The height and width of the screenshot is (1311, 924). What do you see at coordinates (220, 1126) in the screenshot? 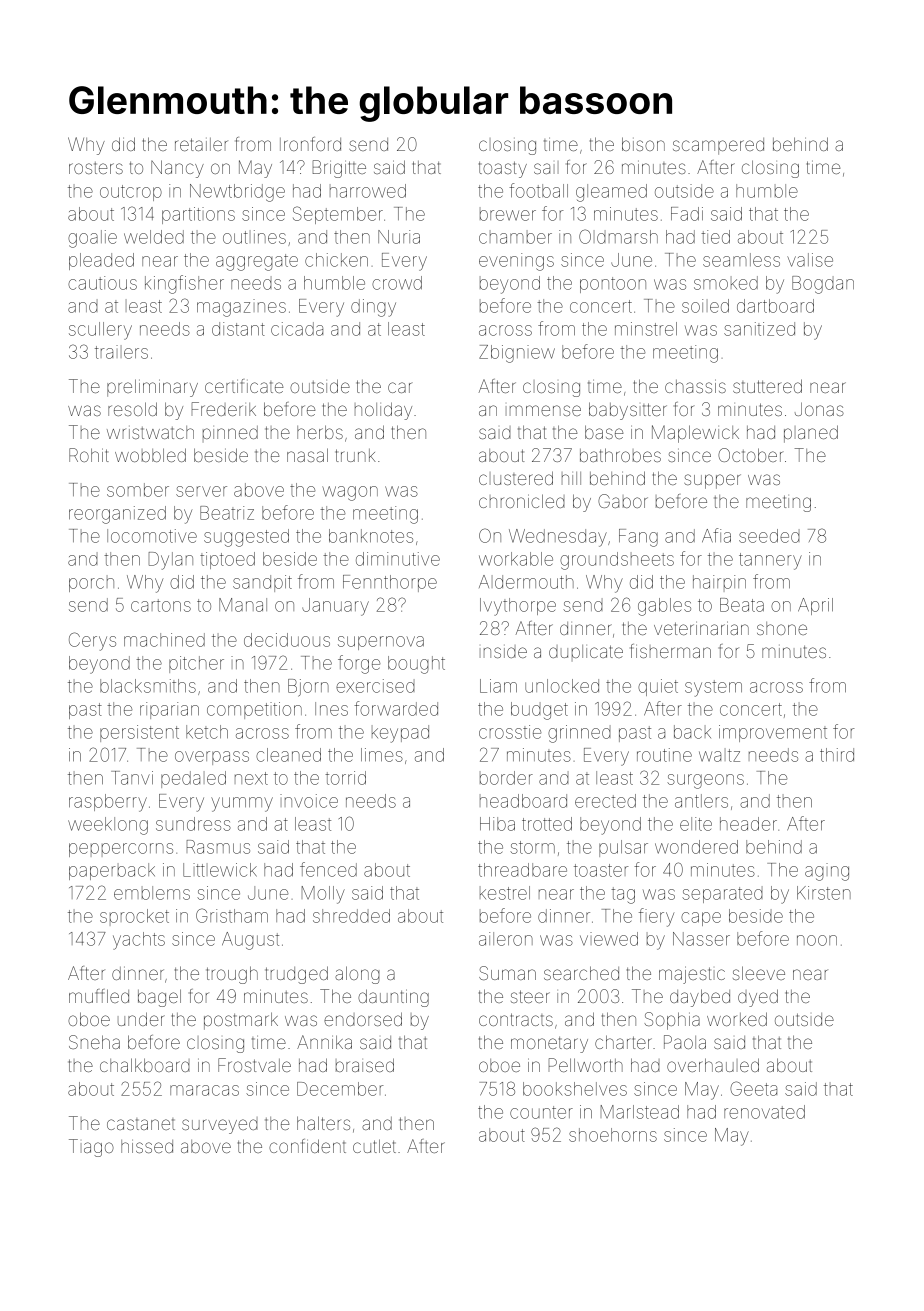
I see `surveyed` at bounding box center [220, 1126].
